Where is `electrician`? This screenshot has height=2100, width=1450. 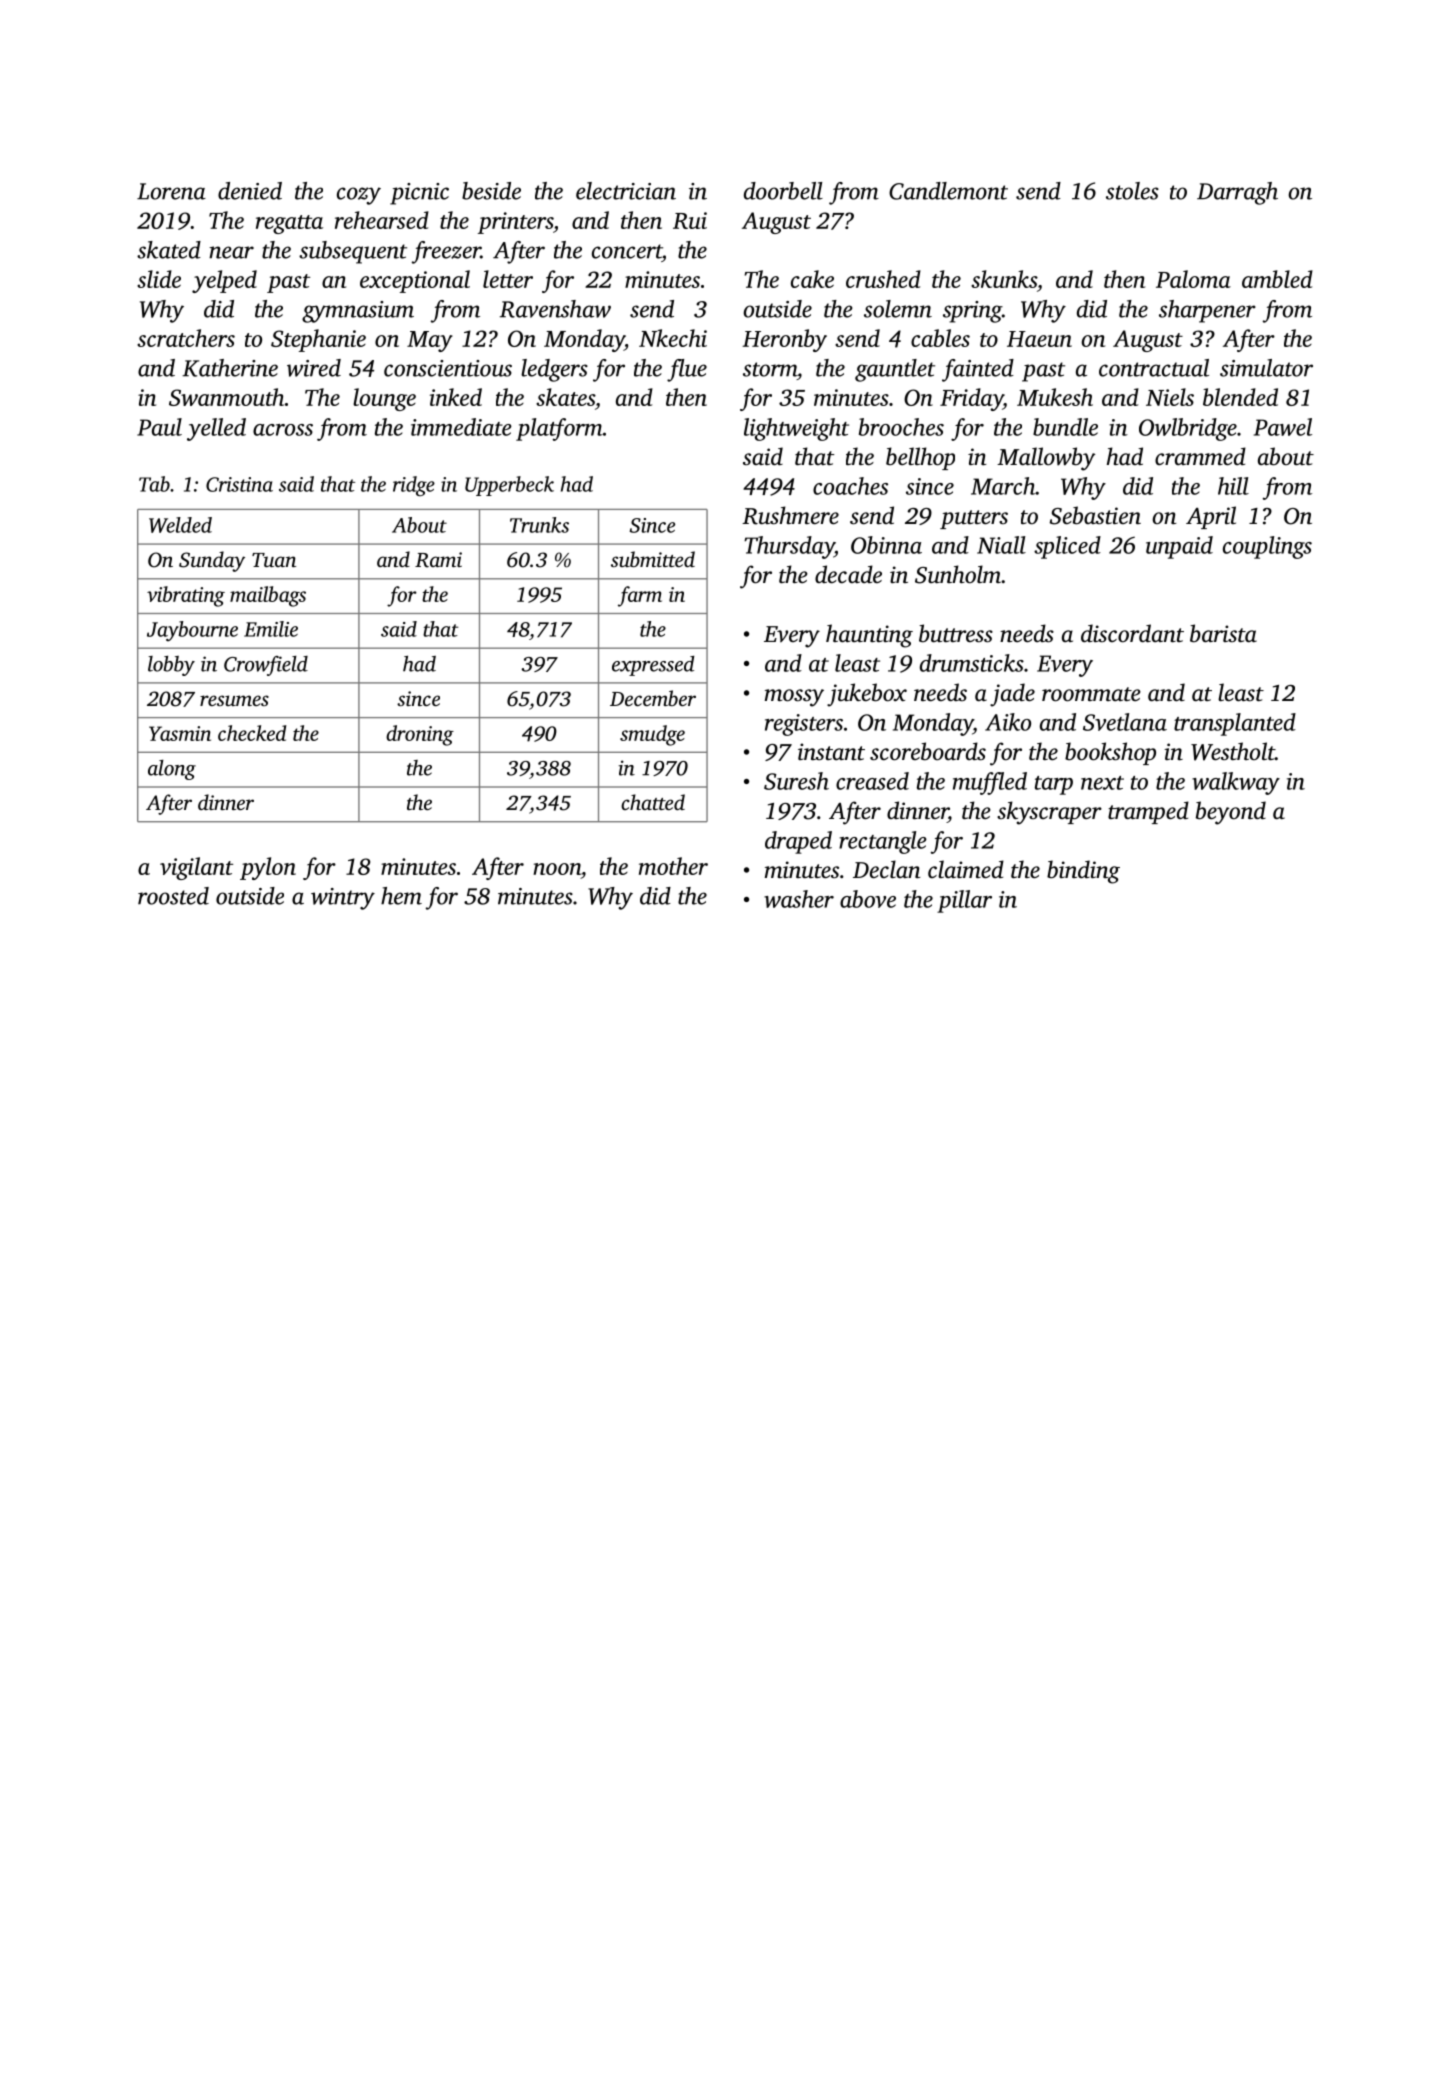
electrician is located at coordinates (626, 191).
